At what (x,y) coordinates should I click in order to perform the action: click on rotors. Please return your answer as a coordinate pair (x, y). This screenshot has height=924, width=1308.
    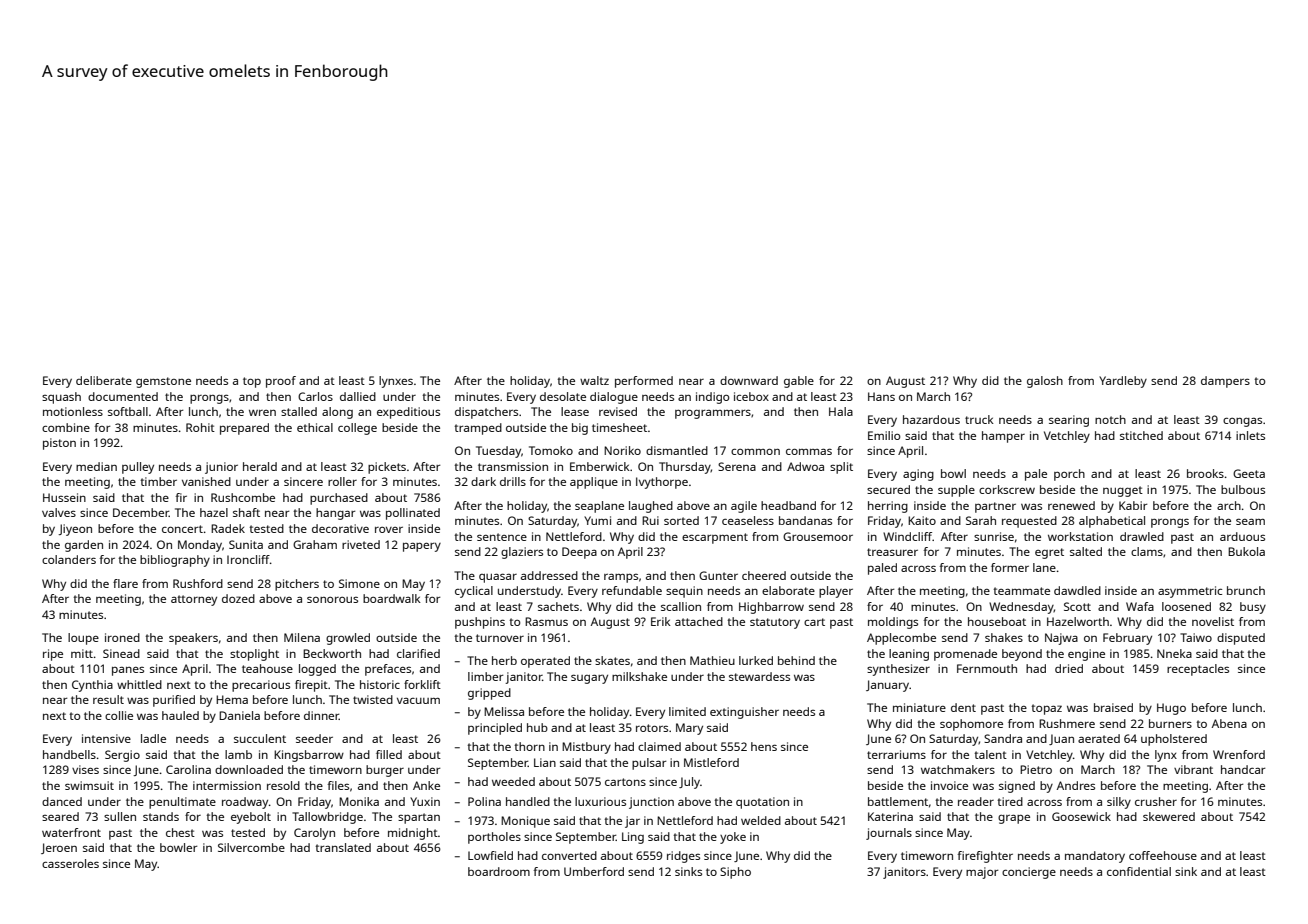
    Looking at the image, I should click on (652, 728).
